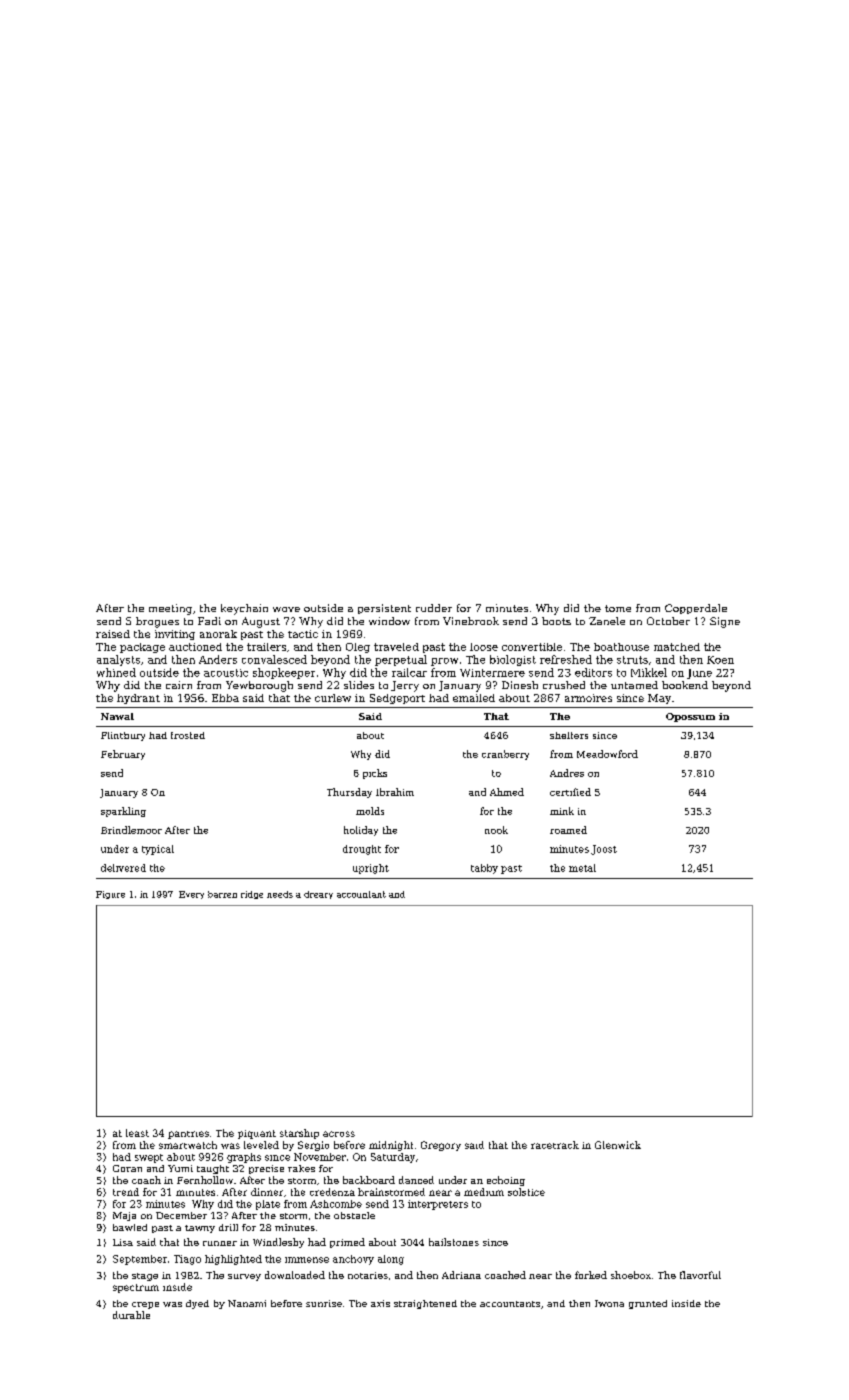  Describe the element at coordinates (113, 634) in the screenshot. I see `raised` at that location.
